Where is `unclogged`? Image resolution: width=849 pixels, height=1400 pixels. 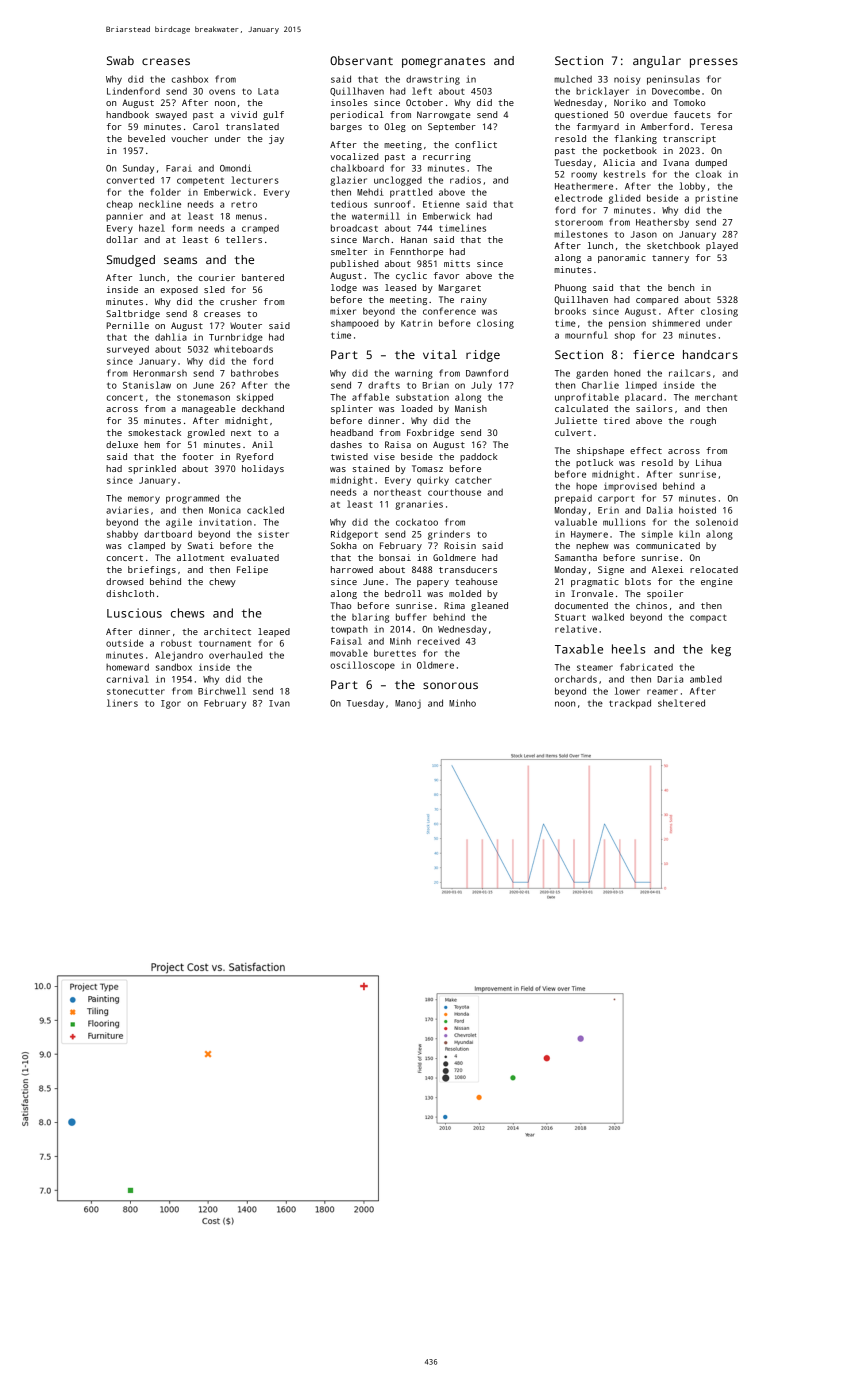
unclogged is located at coordinates (398, 181).
